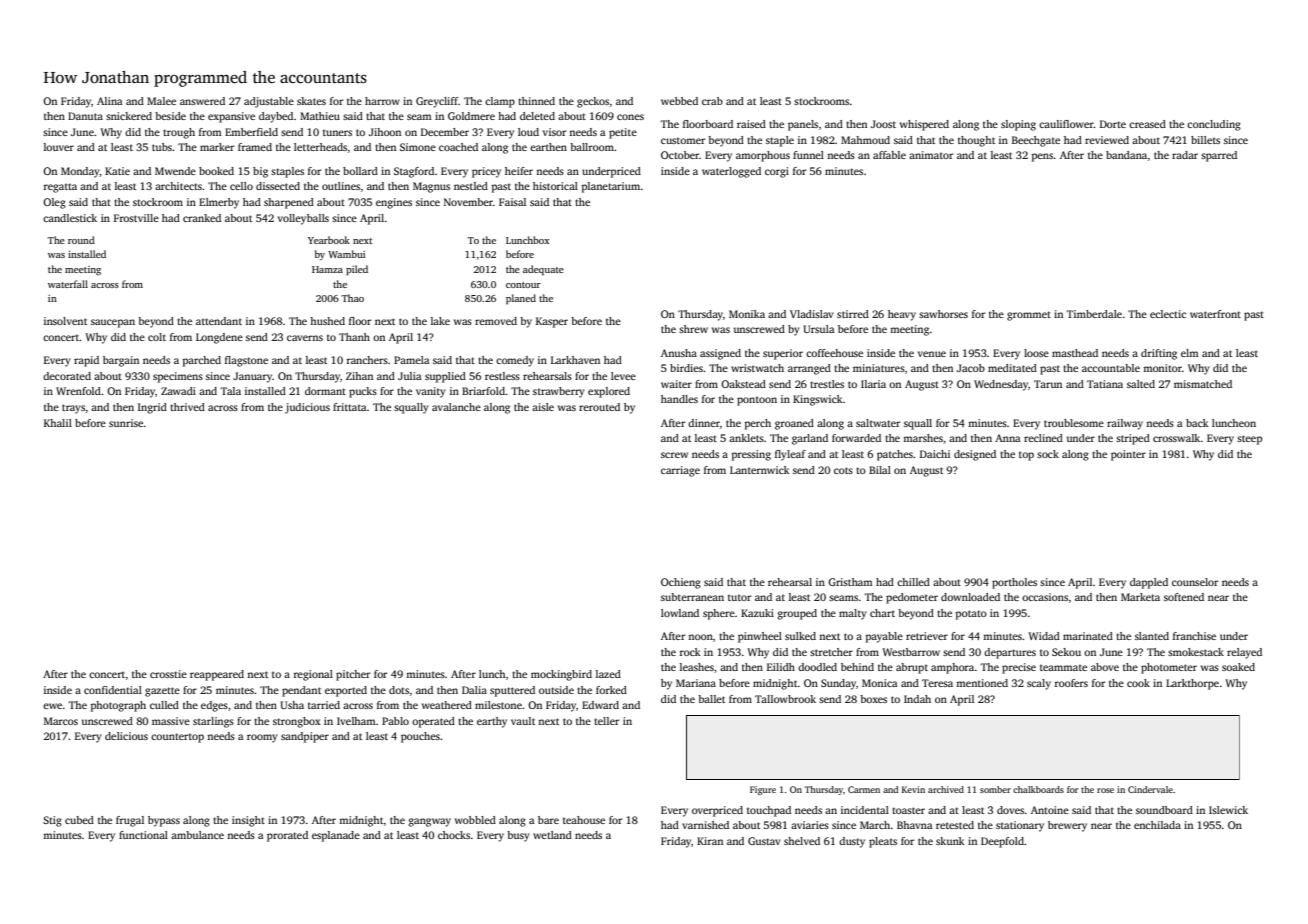 The height and width of the screenshot is (924, 1308). Describe the element at coordinates (168, 674) in the screenshot. I see `crosstie` at that location.
